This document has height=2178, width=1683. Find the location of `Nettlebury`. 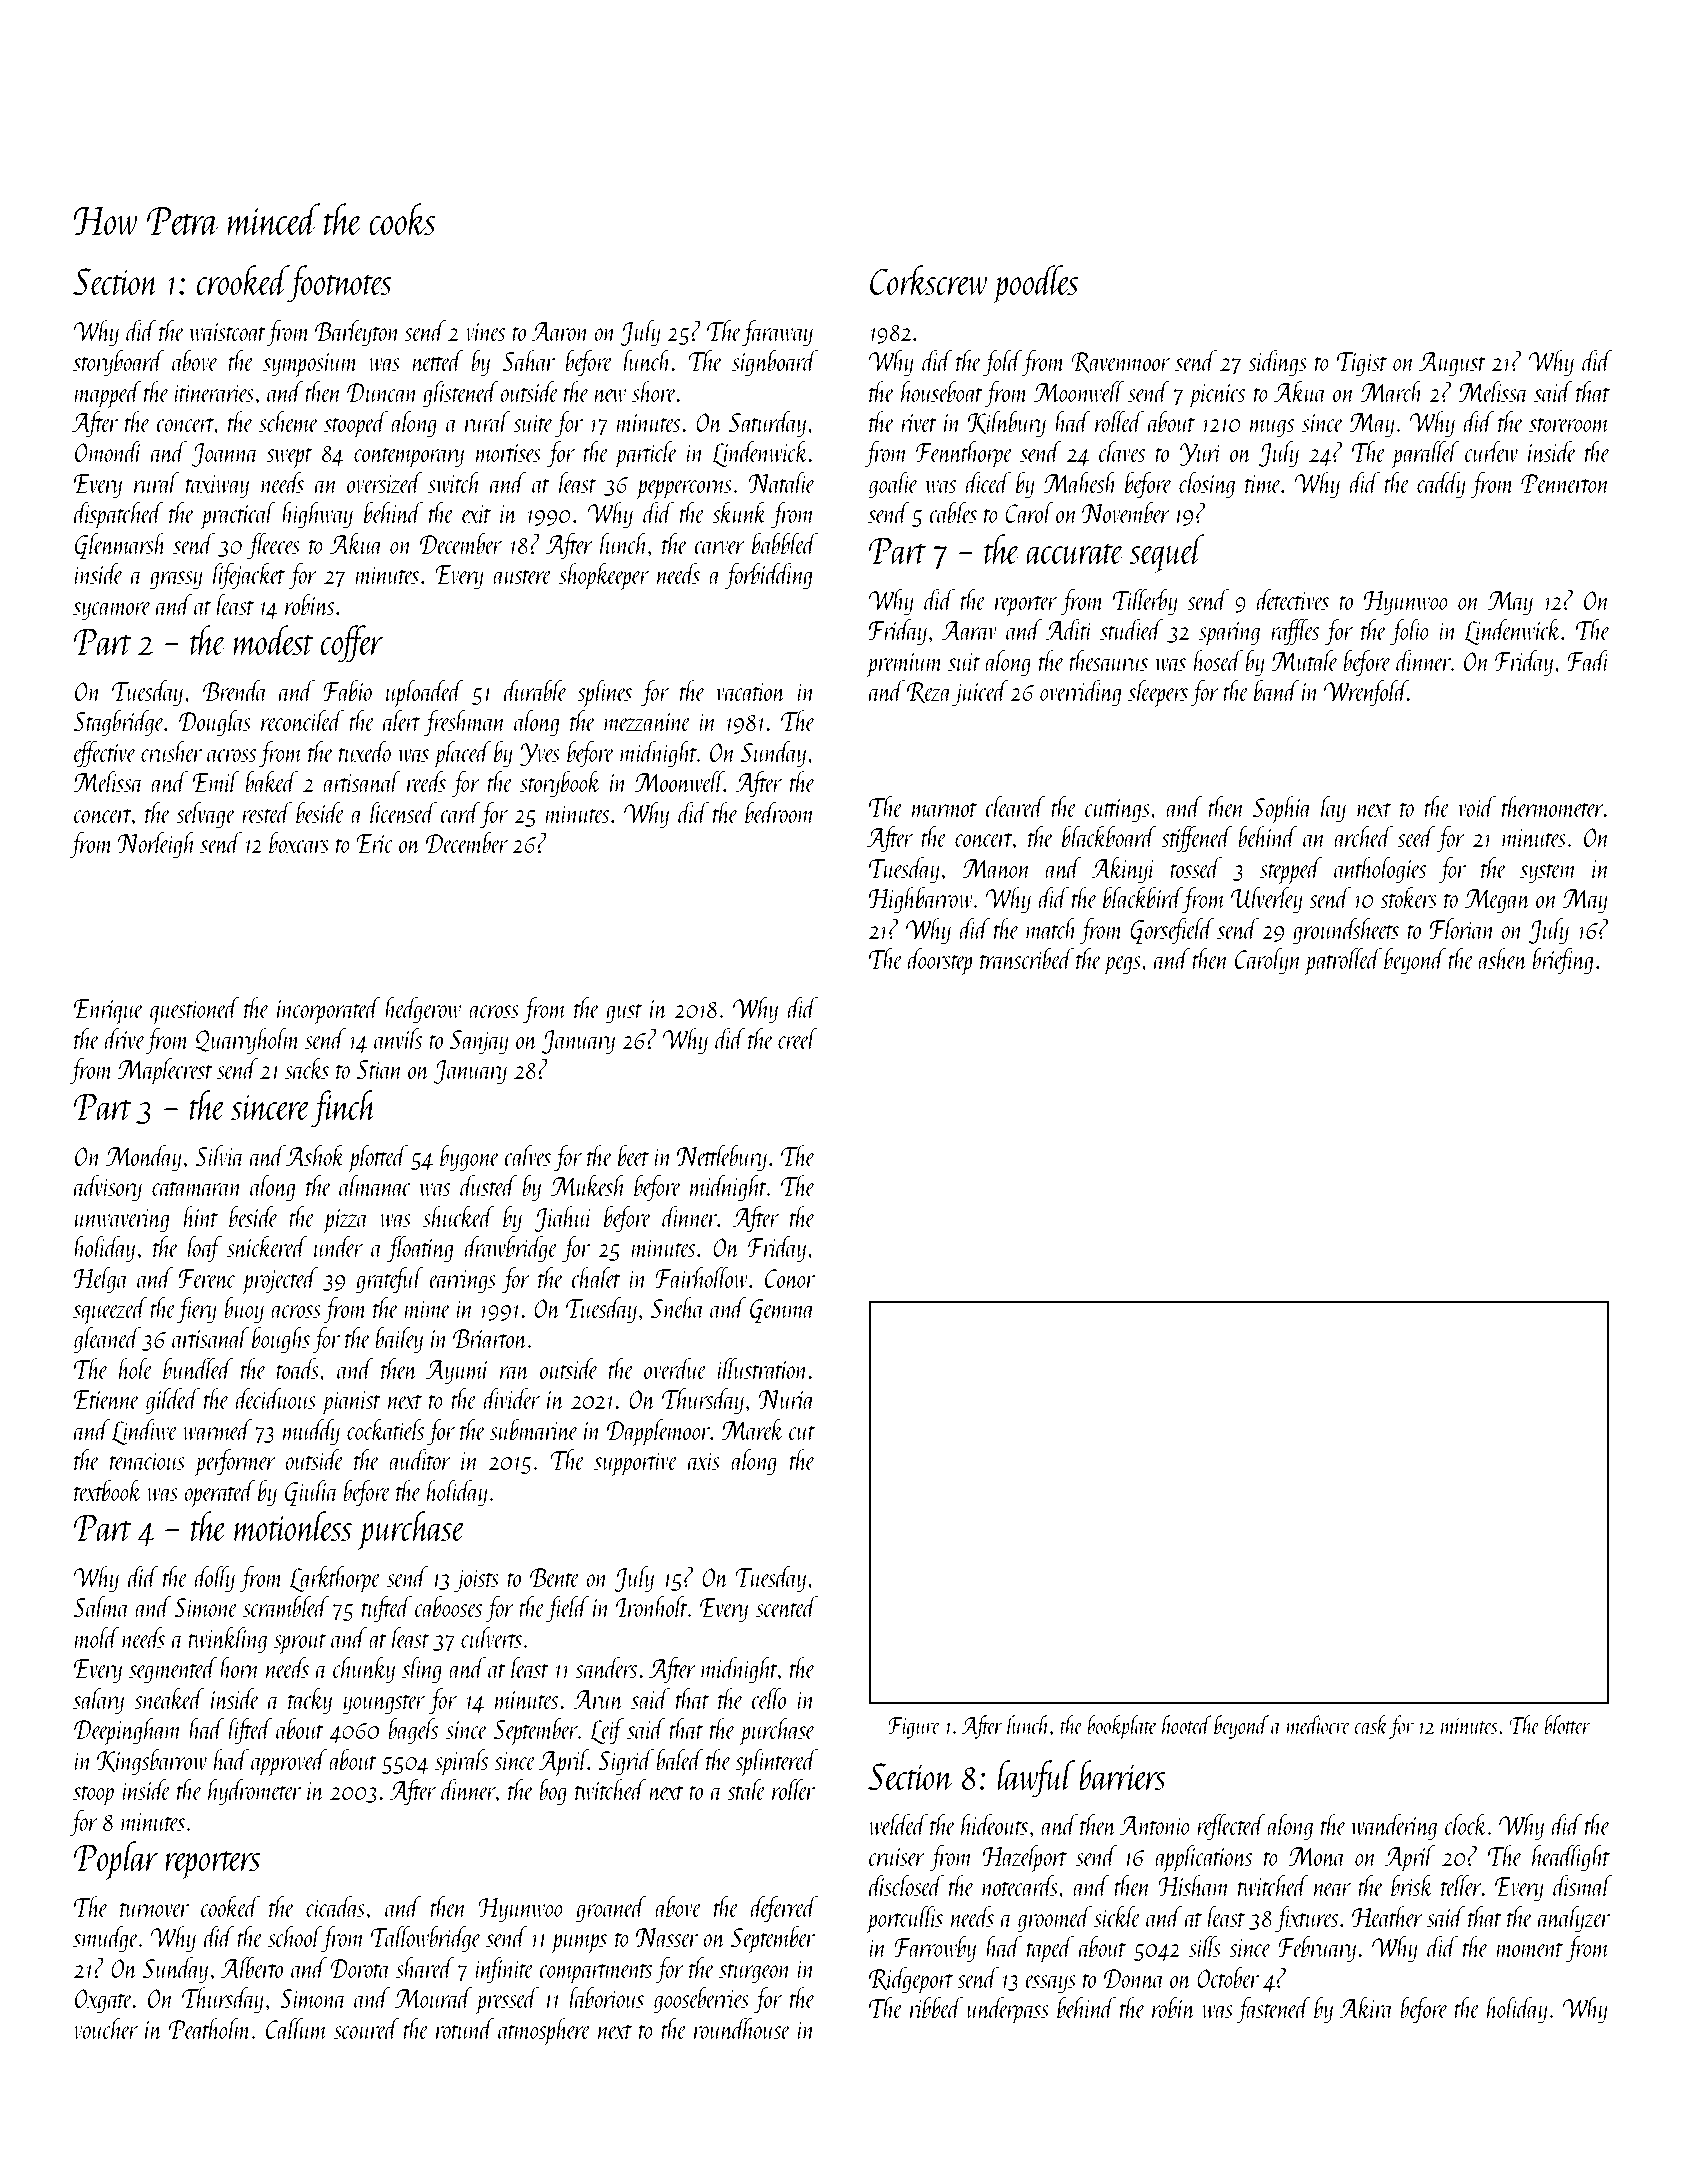

Nettlebury is located at coordinates (722, 1158).
